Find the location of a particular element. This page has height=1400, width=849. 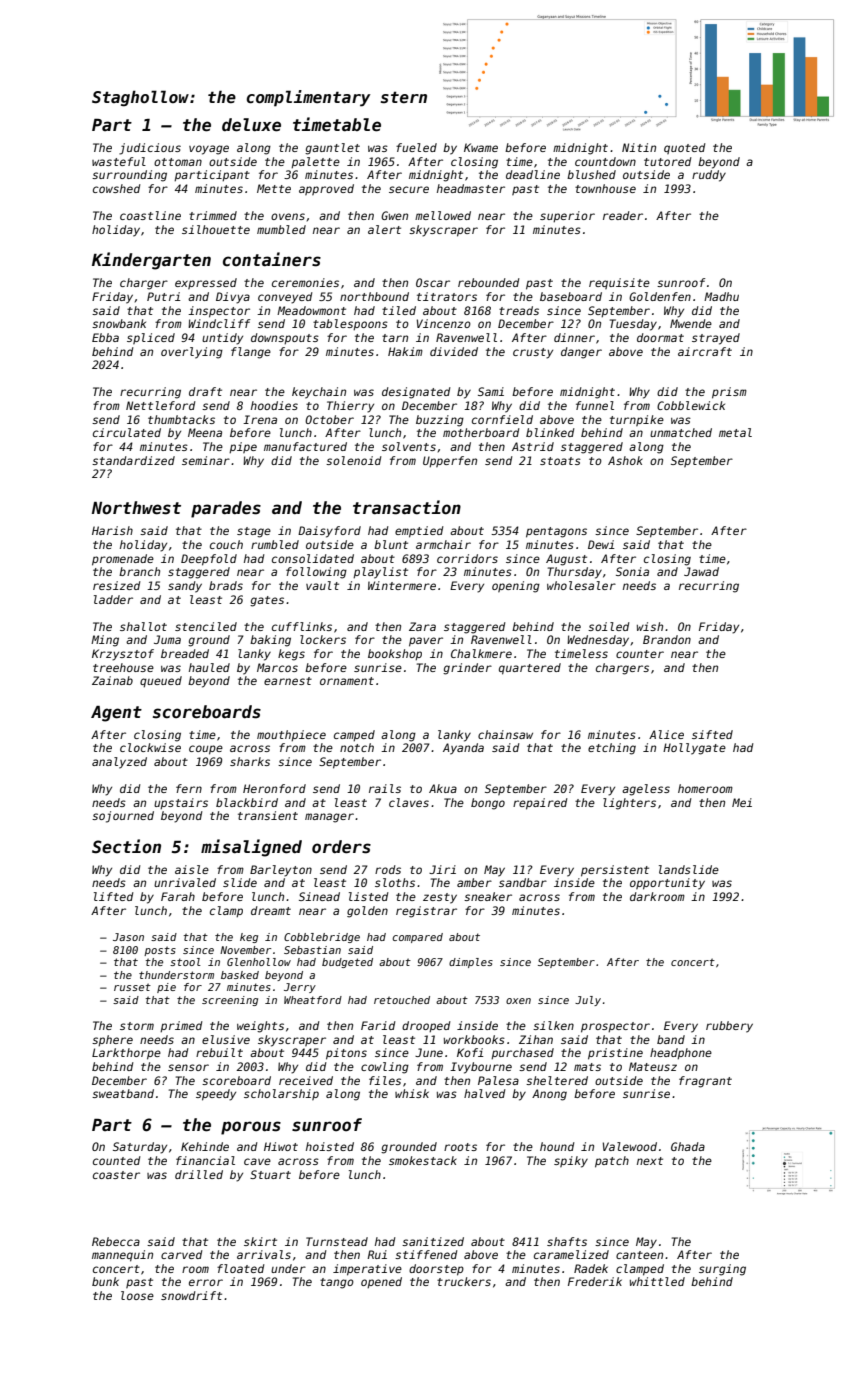

Oscar is located at coordinates (433, 282).
